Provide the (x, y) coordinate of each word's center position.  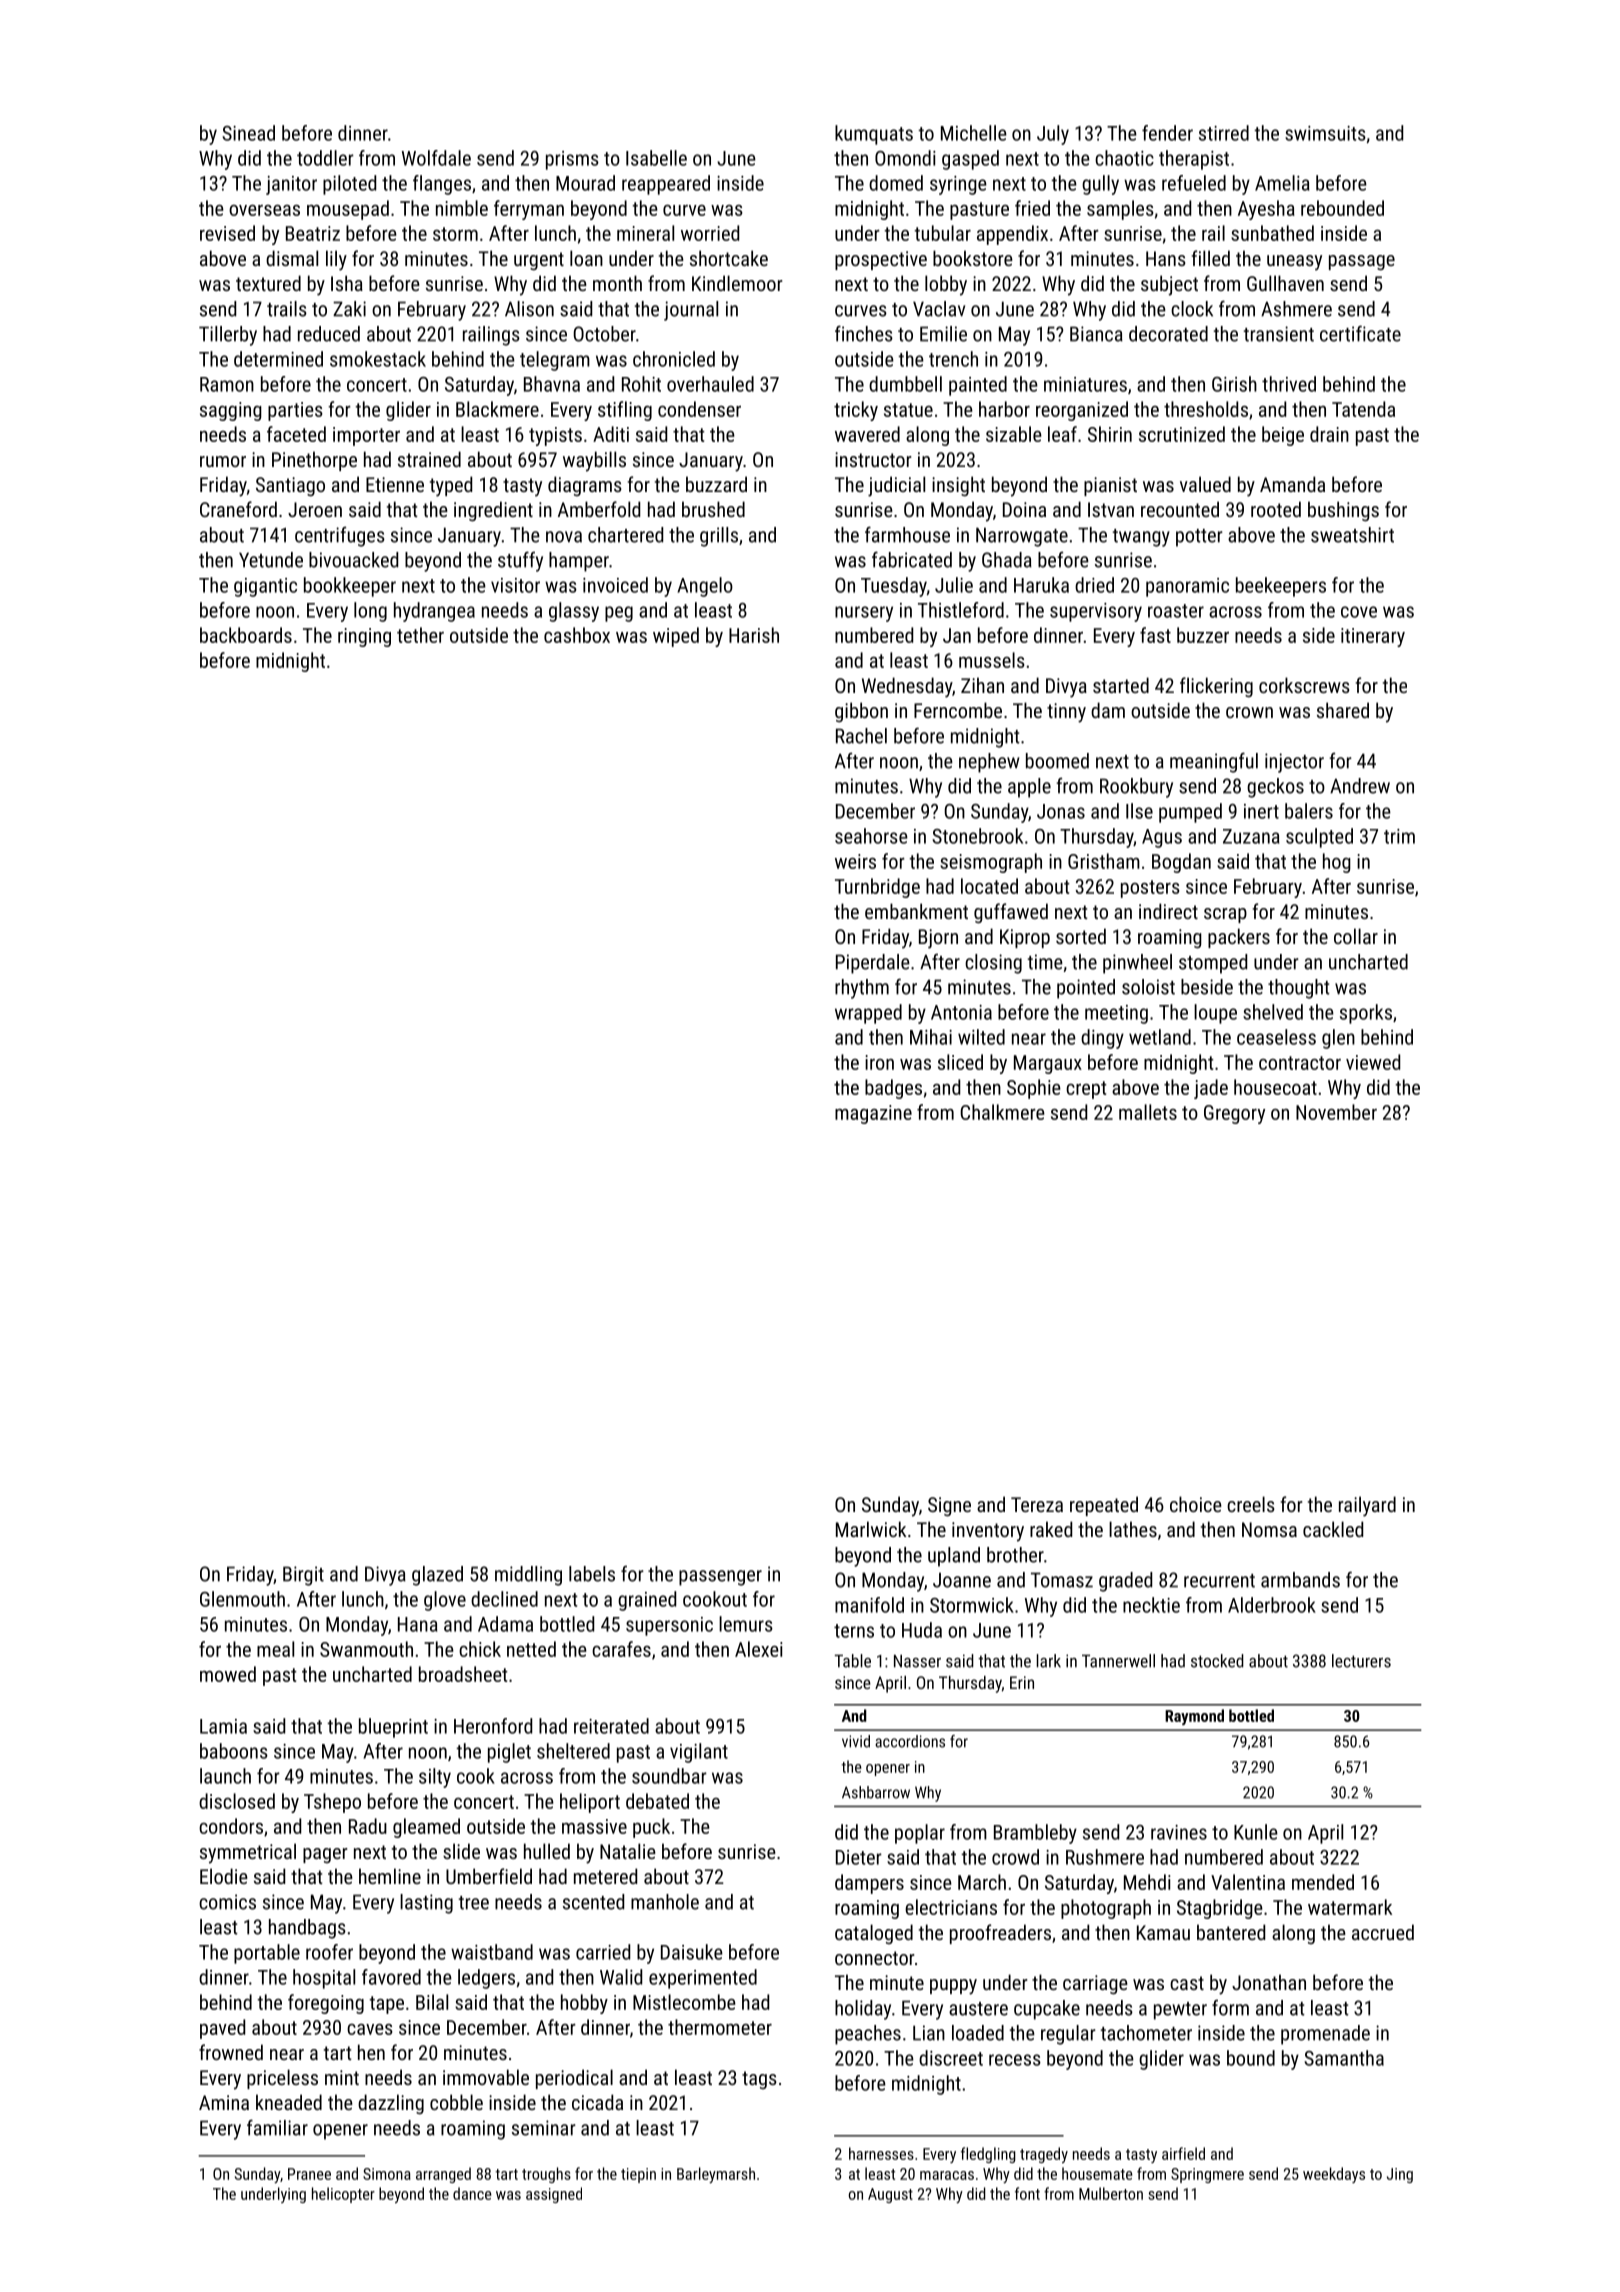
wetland (1160, 1037)
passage (1362, 262)
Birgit (303, 1576)
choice (1196, 1504)
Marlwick (871, 1529)
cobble (456, 2102)
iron (879, 1062)
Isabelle (656, 158)
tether (420, 635)
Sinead (248, 133)
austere (978, 2009)
